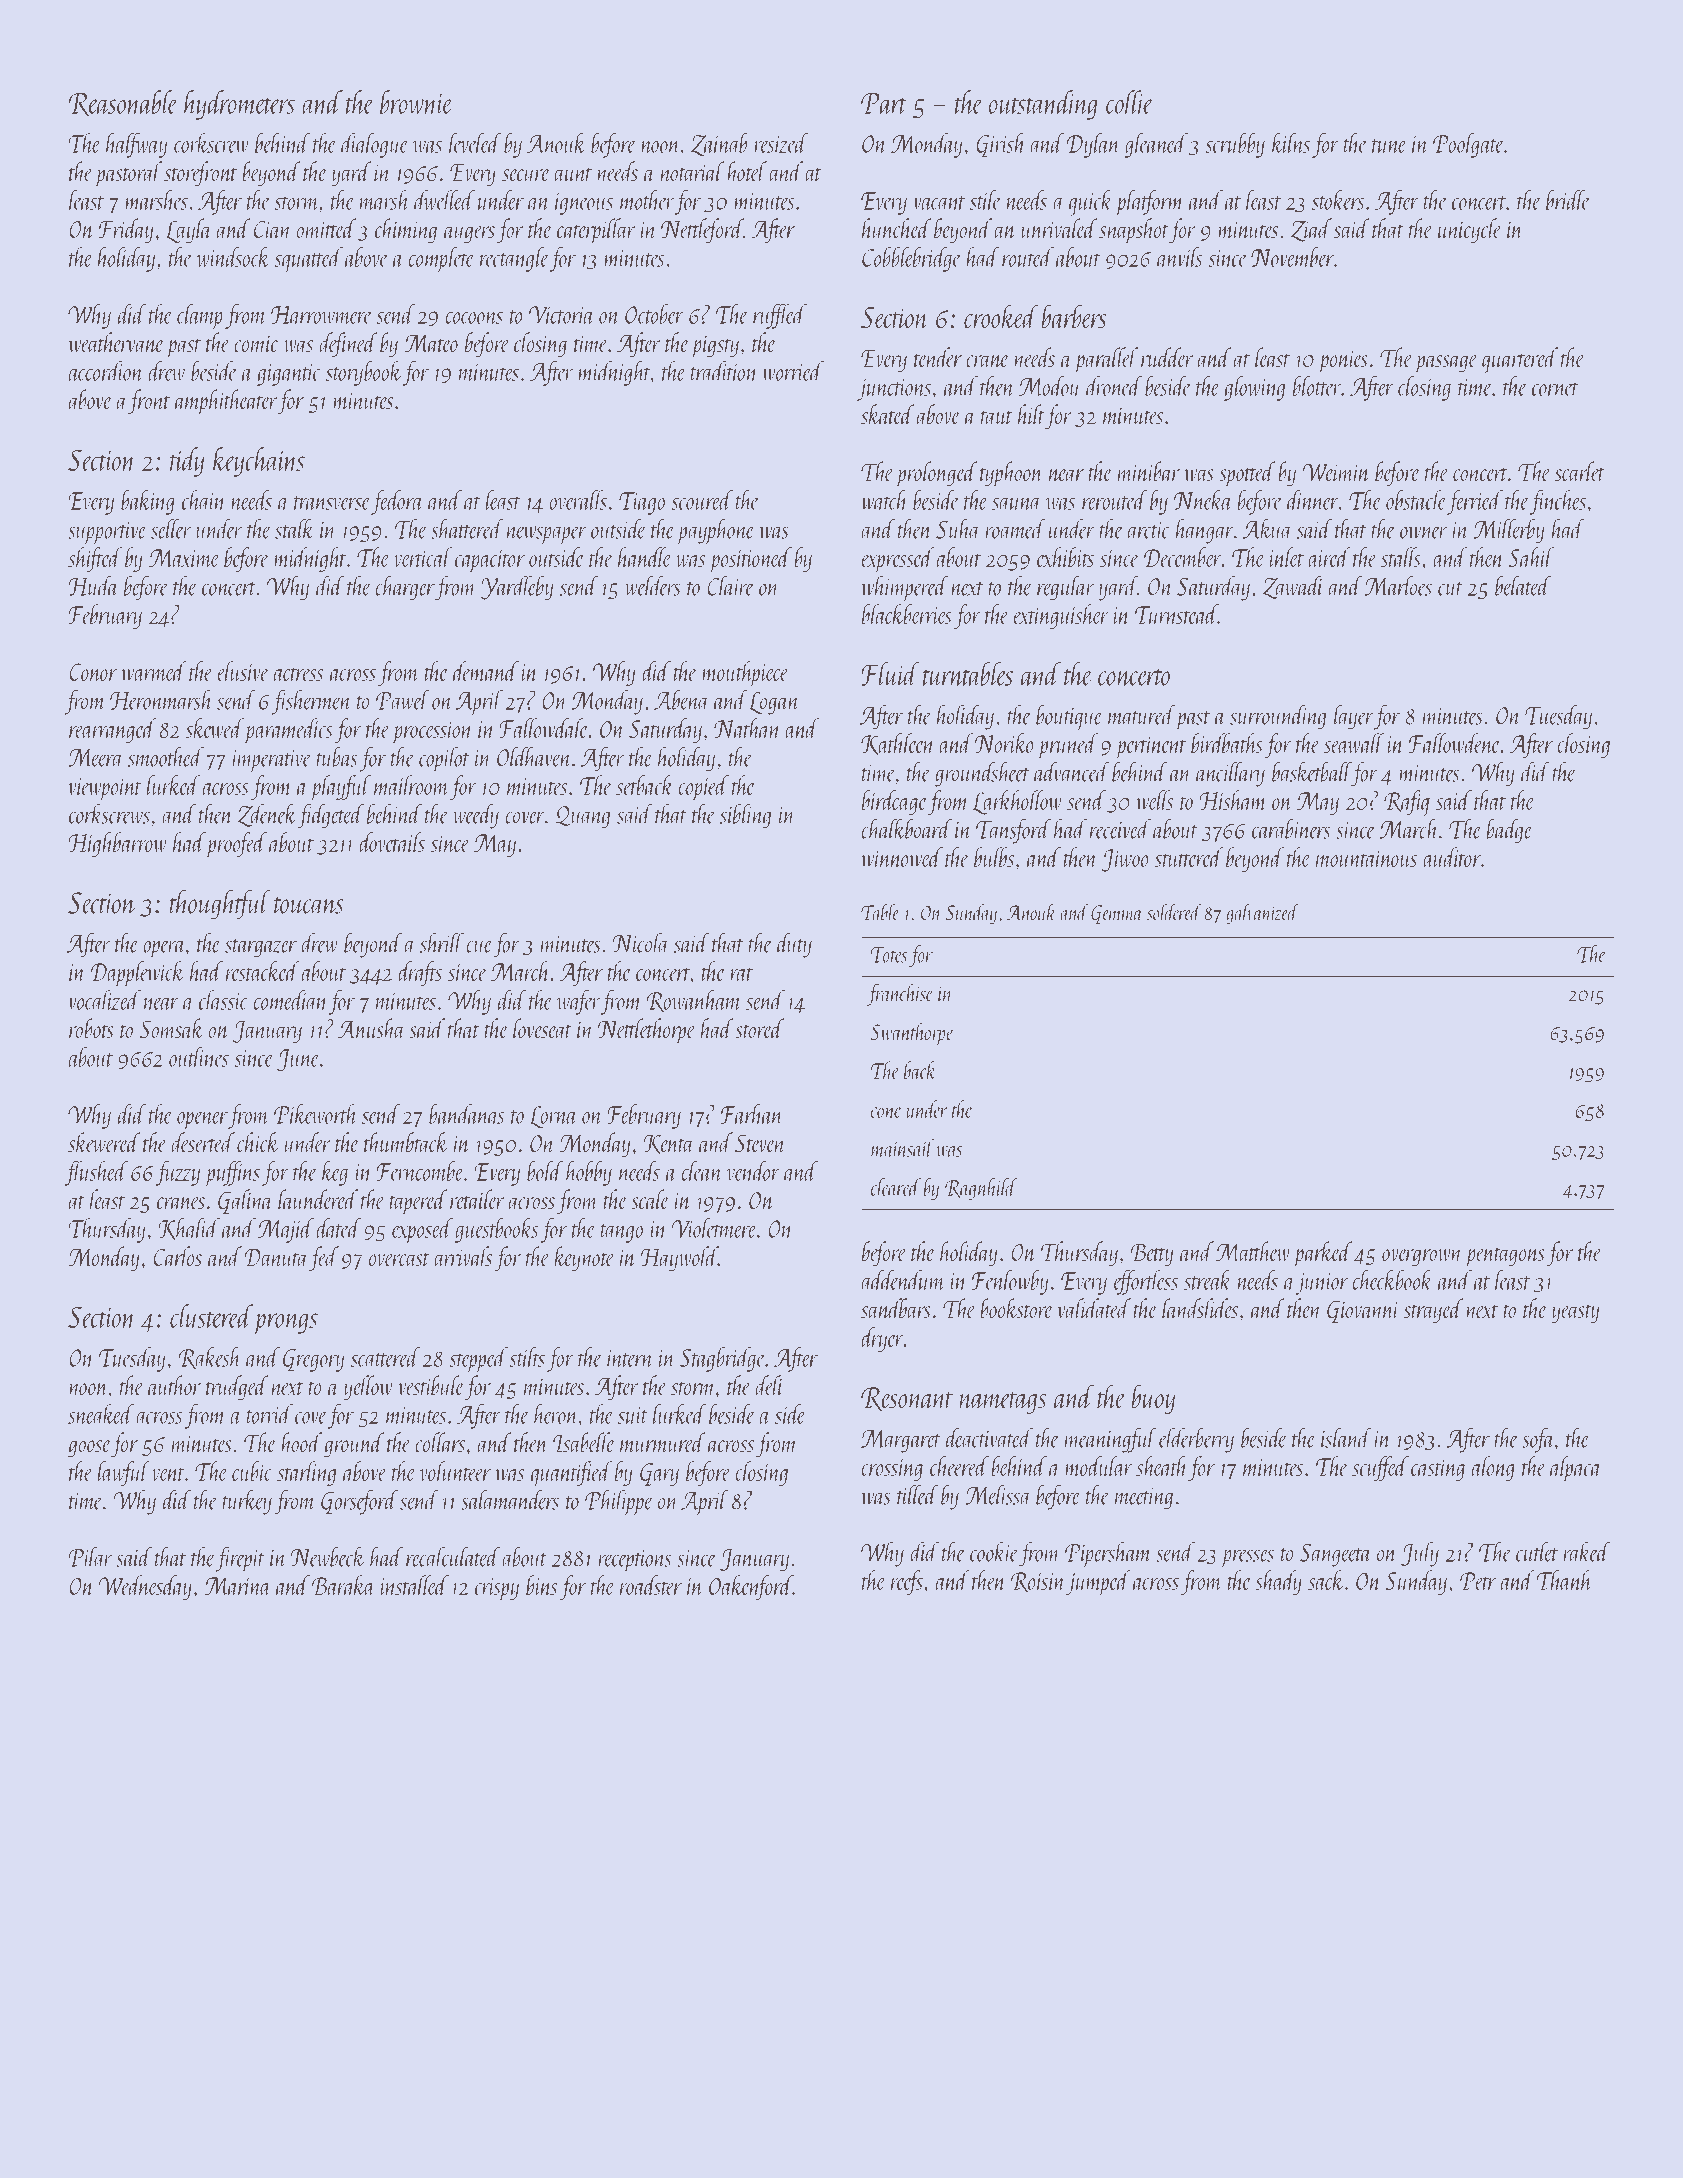 This page has width=1683, height=2178. Describe the element at coordinates (1455, 743) in the page. I see `Fallowdene` at that location.
